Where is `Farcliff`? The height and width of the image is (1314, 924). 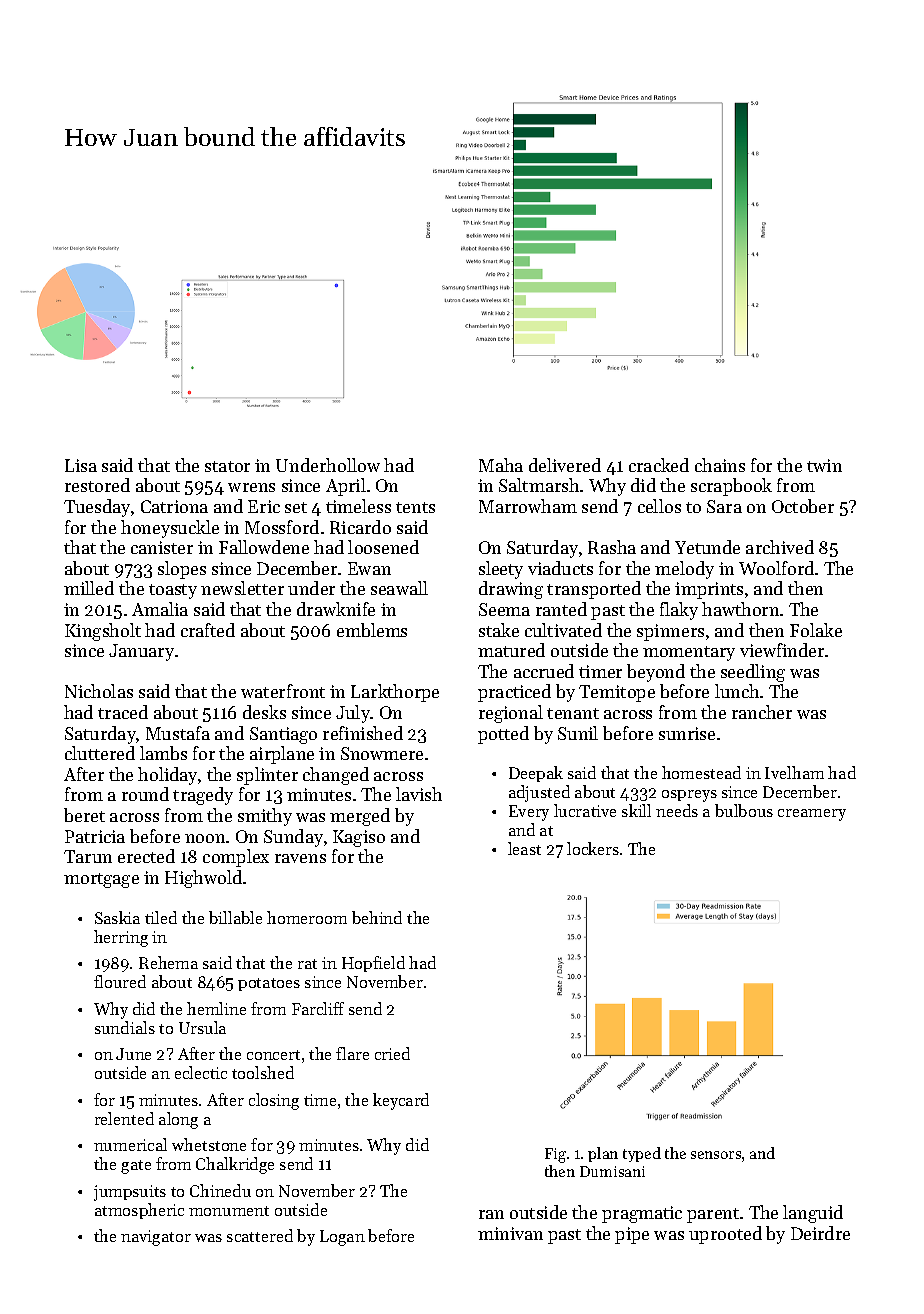 Farcliff is located at coordinates (318, 1008).
